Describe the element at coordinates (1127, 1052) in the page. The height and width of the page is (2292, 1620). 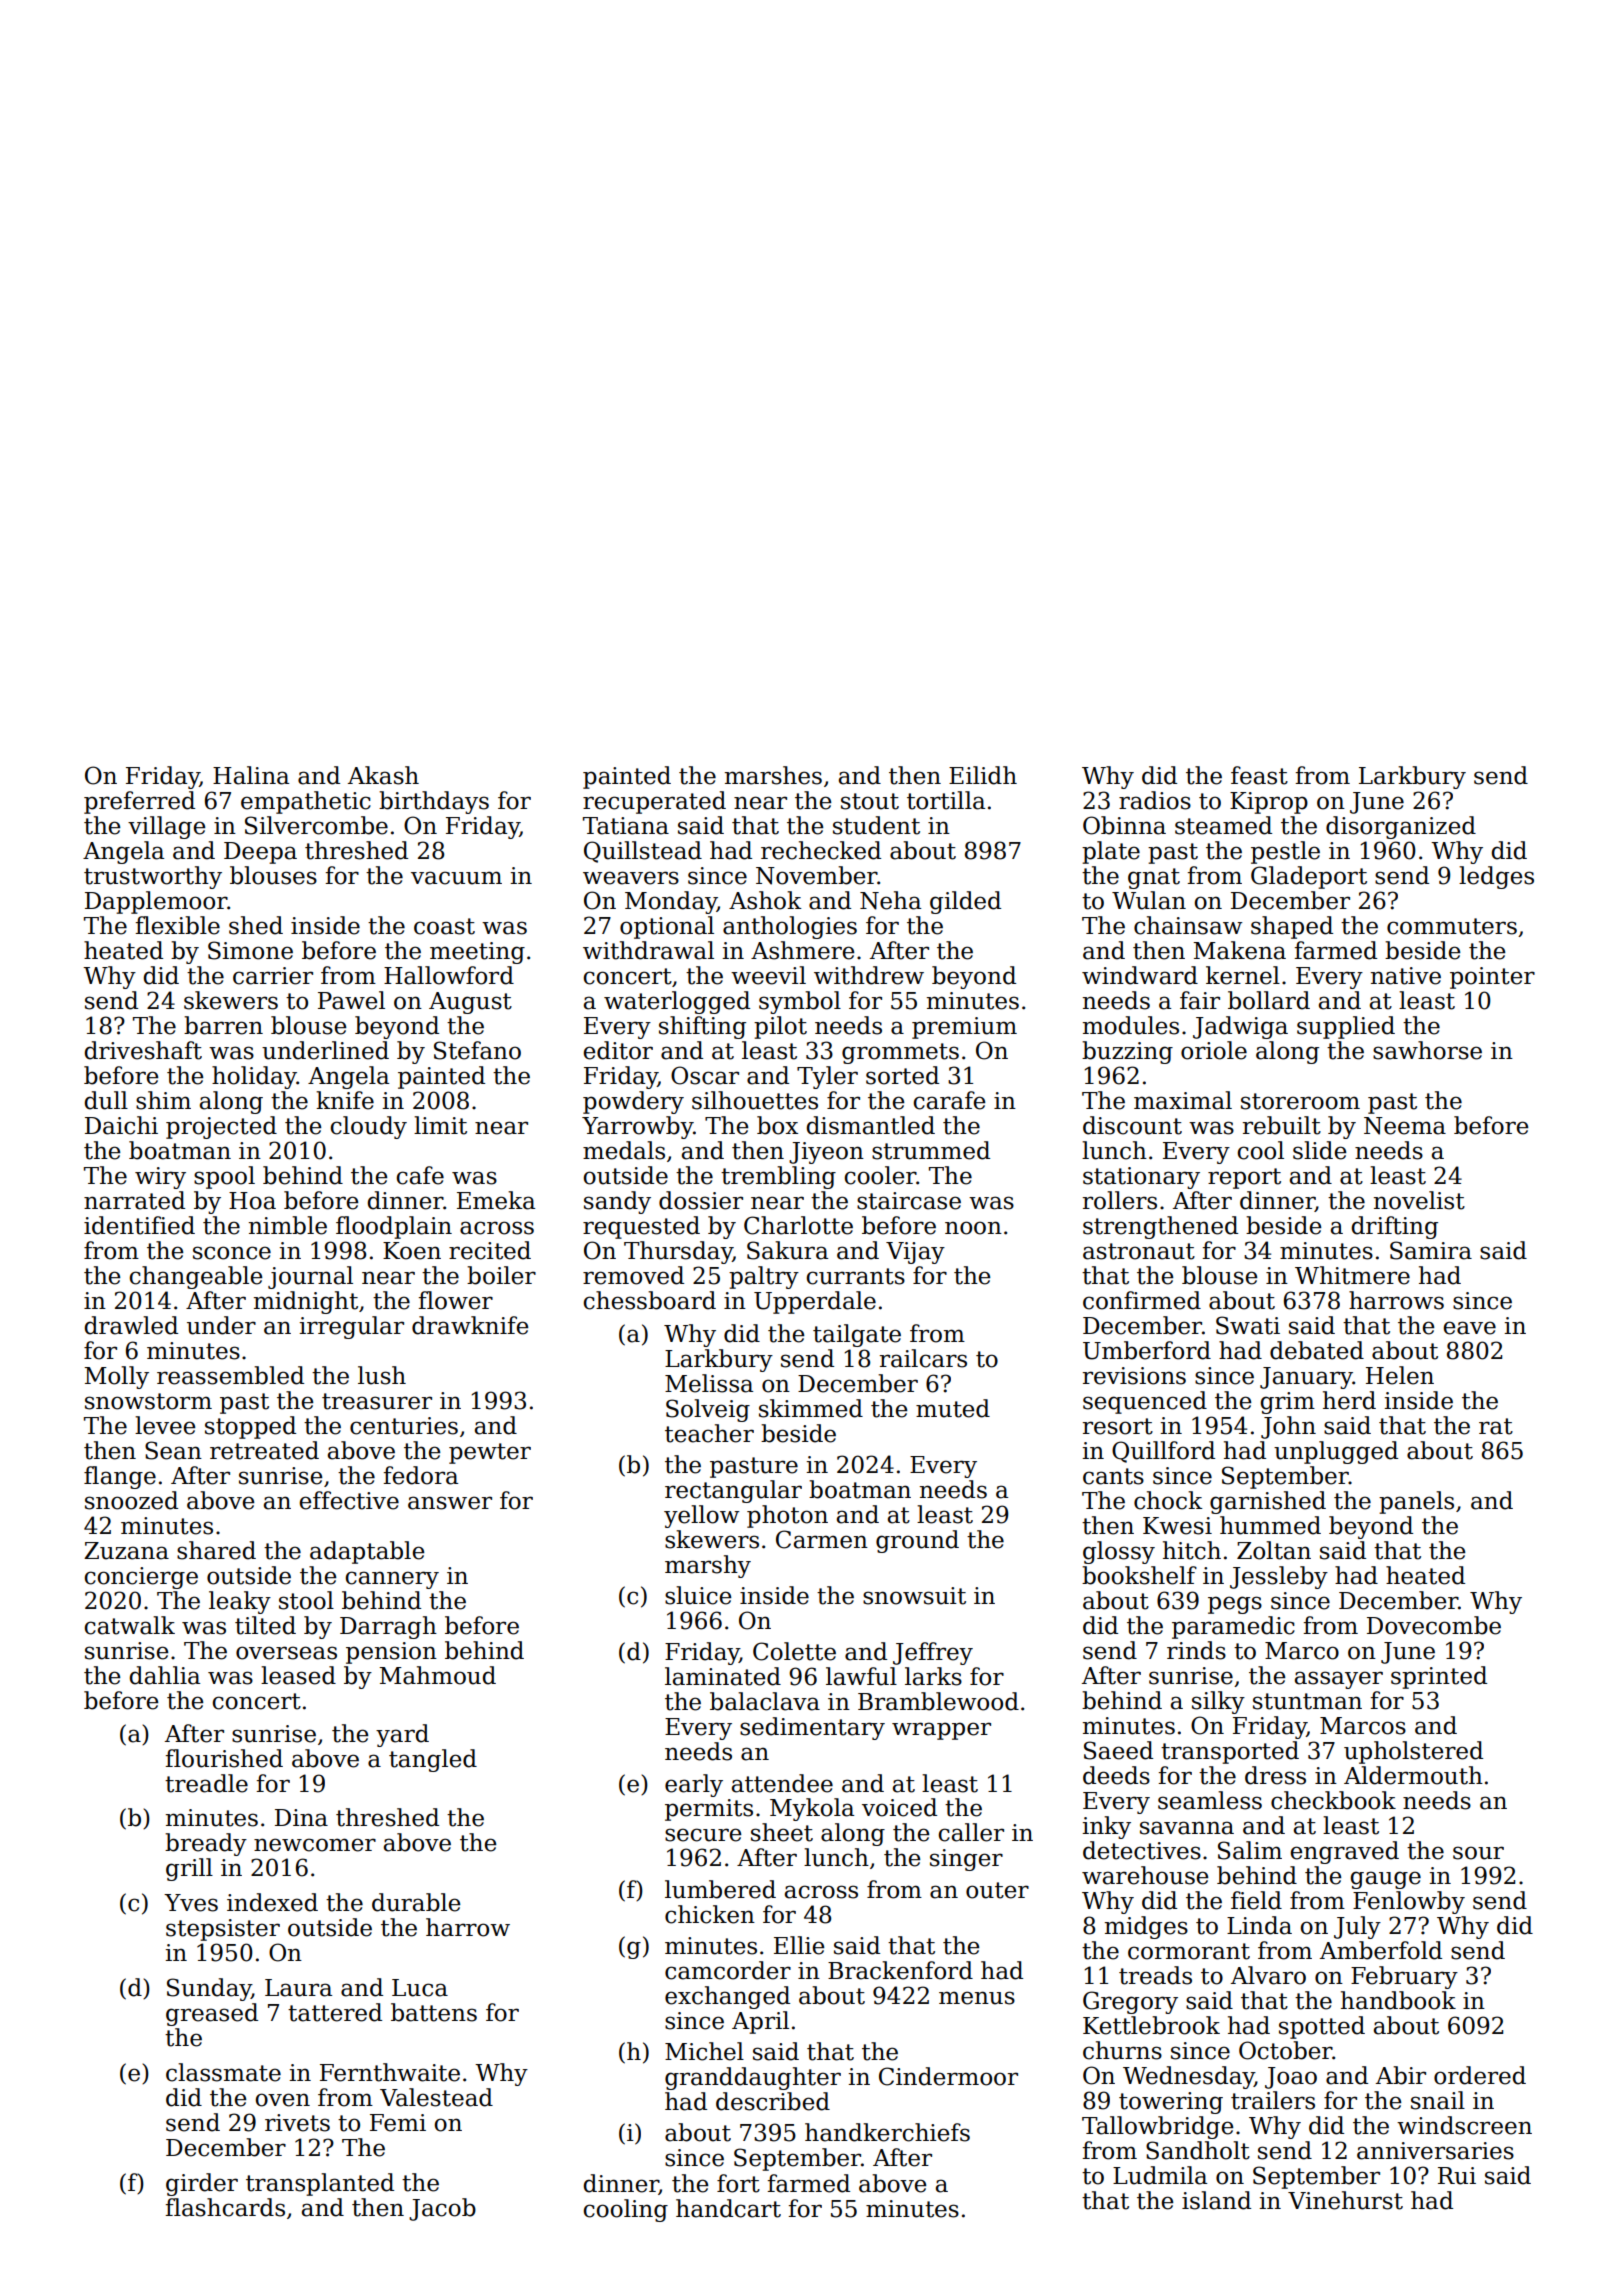
I see `buzzing` at that location.
